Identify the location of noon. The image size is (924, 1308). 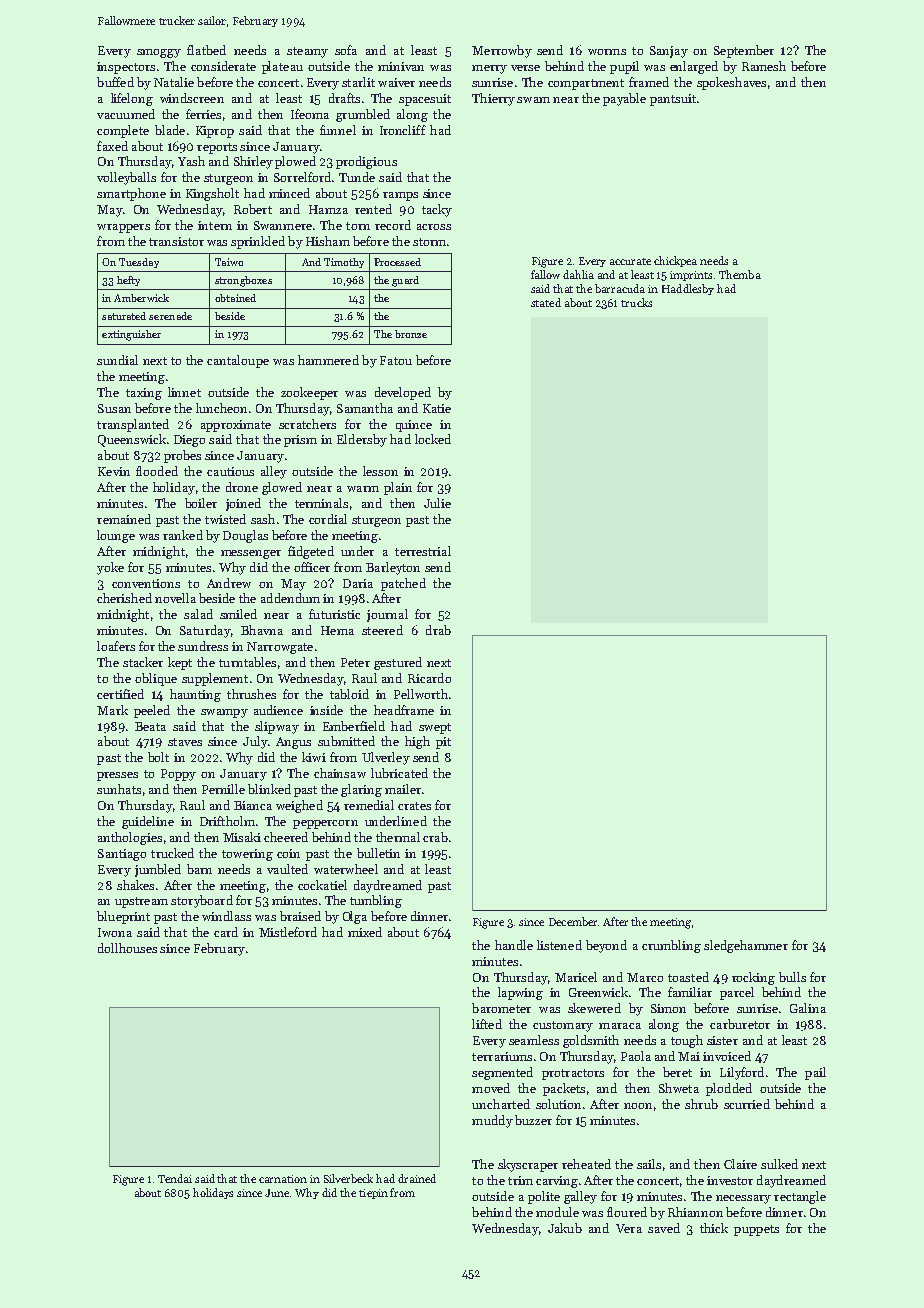
(638, 1106).
